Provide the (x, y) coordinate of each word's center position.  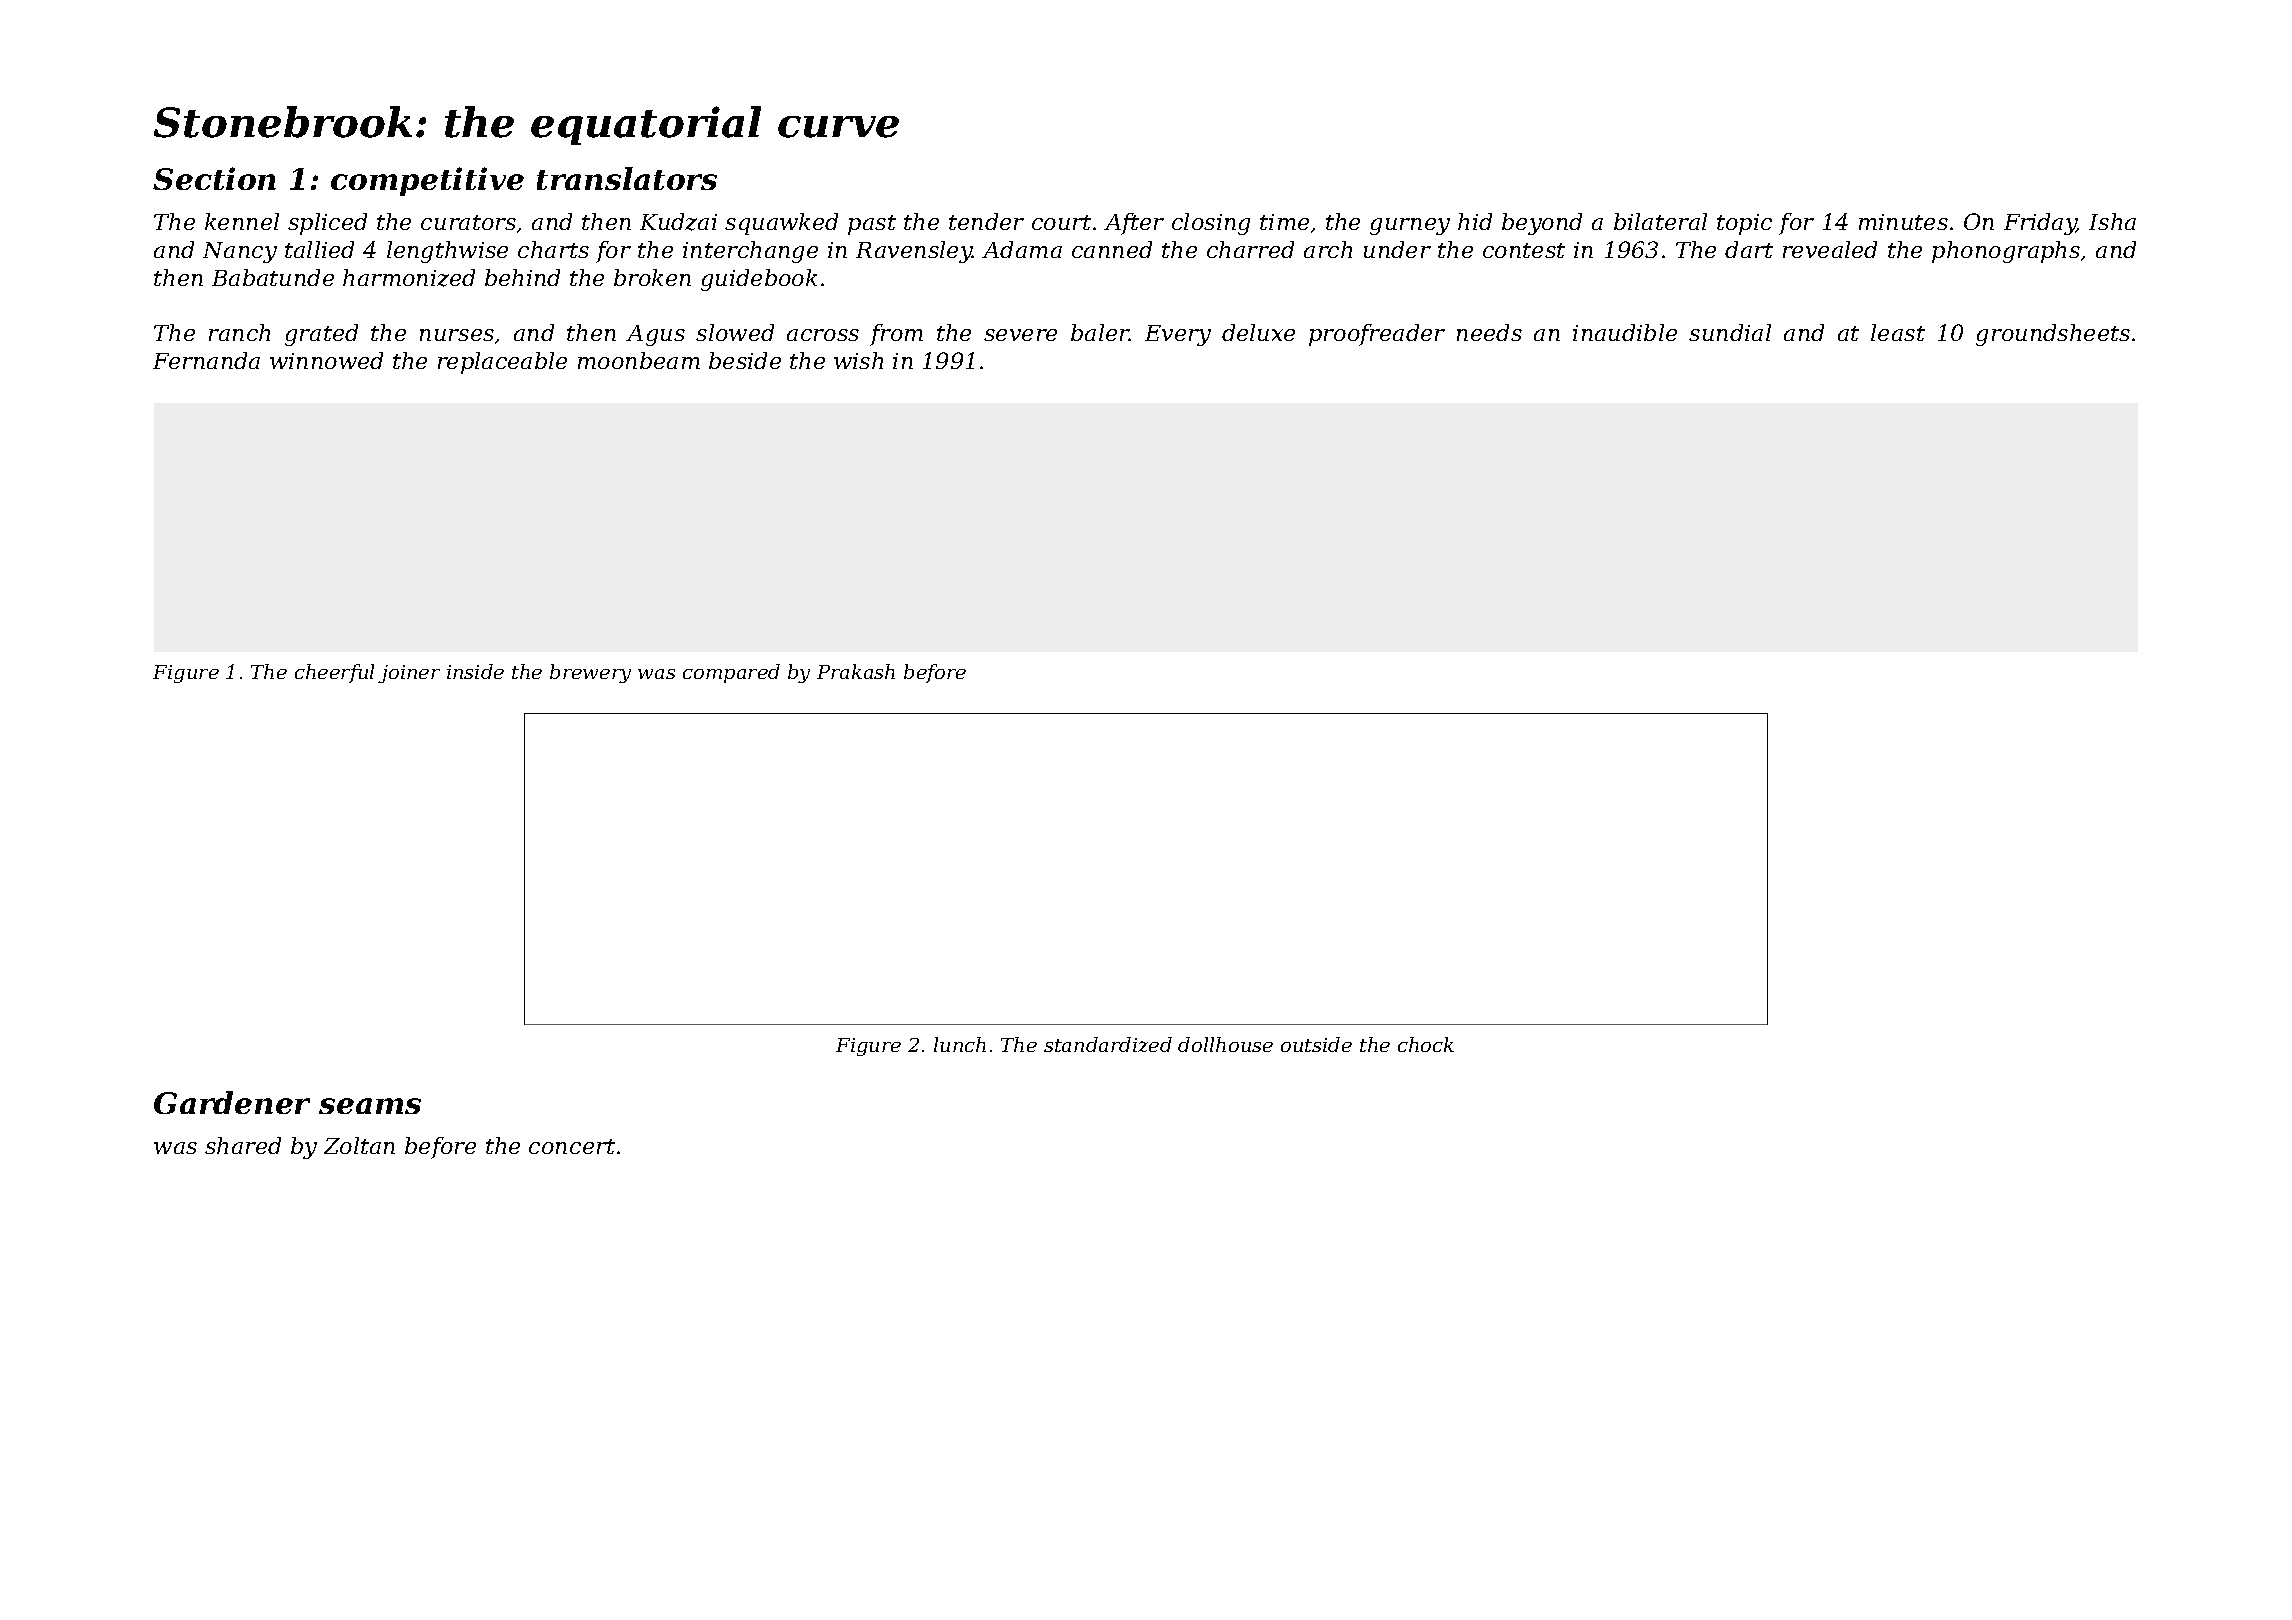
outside (1316, 1044)
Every (1178, 335)
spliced (327, 224)
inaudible (1625, 332)
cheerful (334, 673)
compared (731, 673)
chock (1426, 1044)
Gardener (232, 1102)
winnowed (326, 360)
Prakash (856, 671)
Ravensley (914, 252)
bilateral (1660, 221)
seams (370, 1106)
